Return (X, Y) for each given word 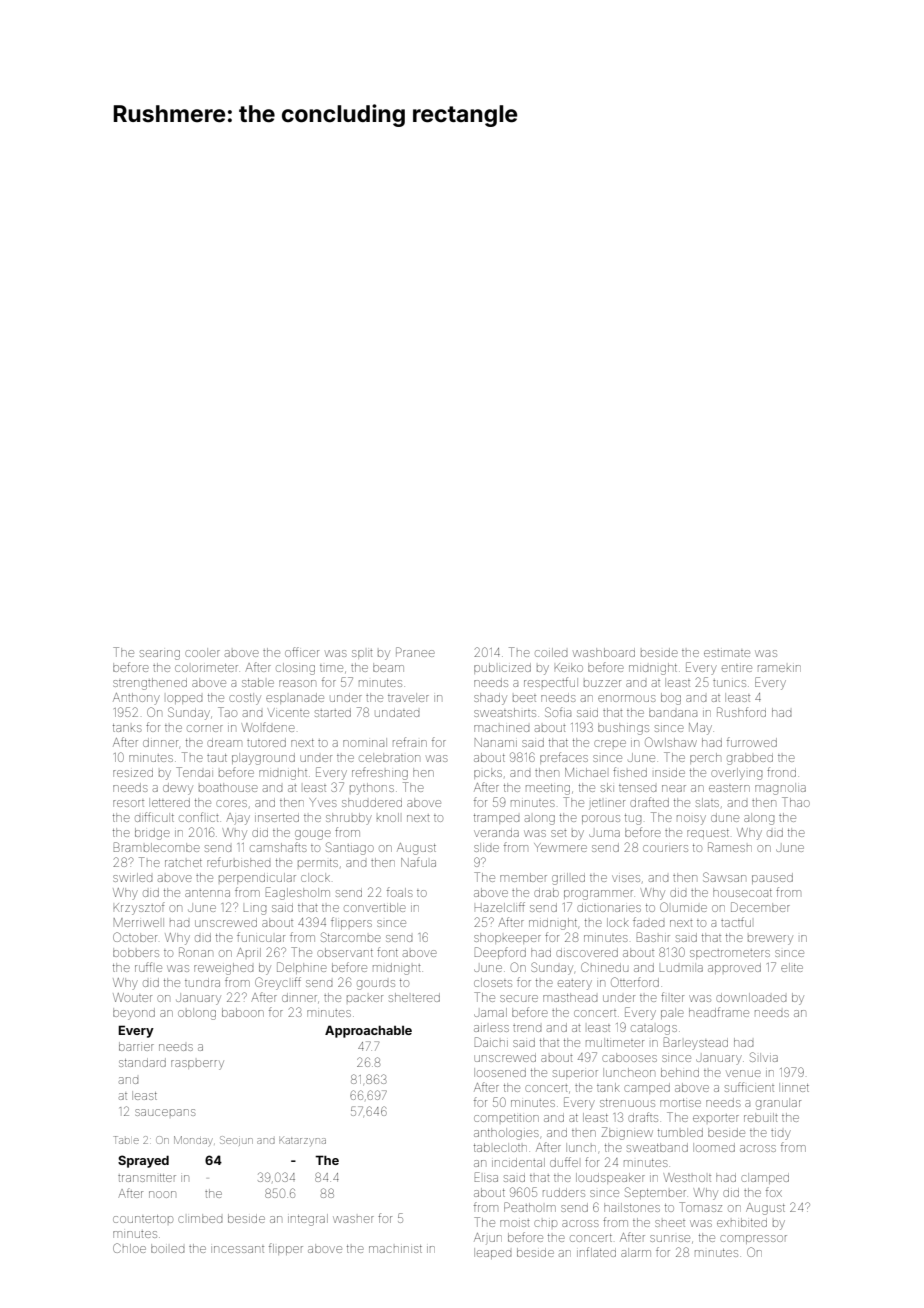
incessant (237, 1249)
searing (160, 655)
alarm (636, 1252)
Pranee (415, 652)
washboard (604, 652)
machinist (395, 1249)
